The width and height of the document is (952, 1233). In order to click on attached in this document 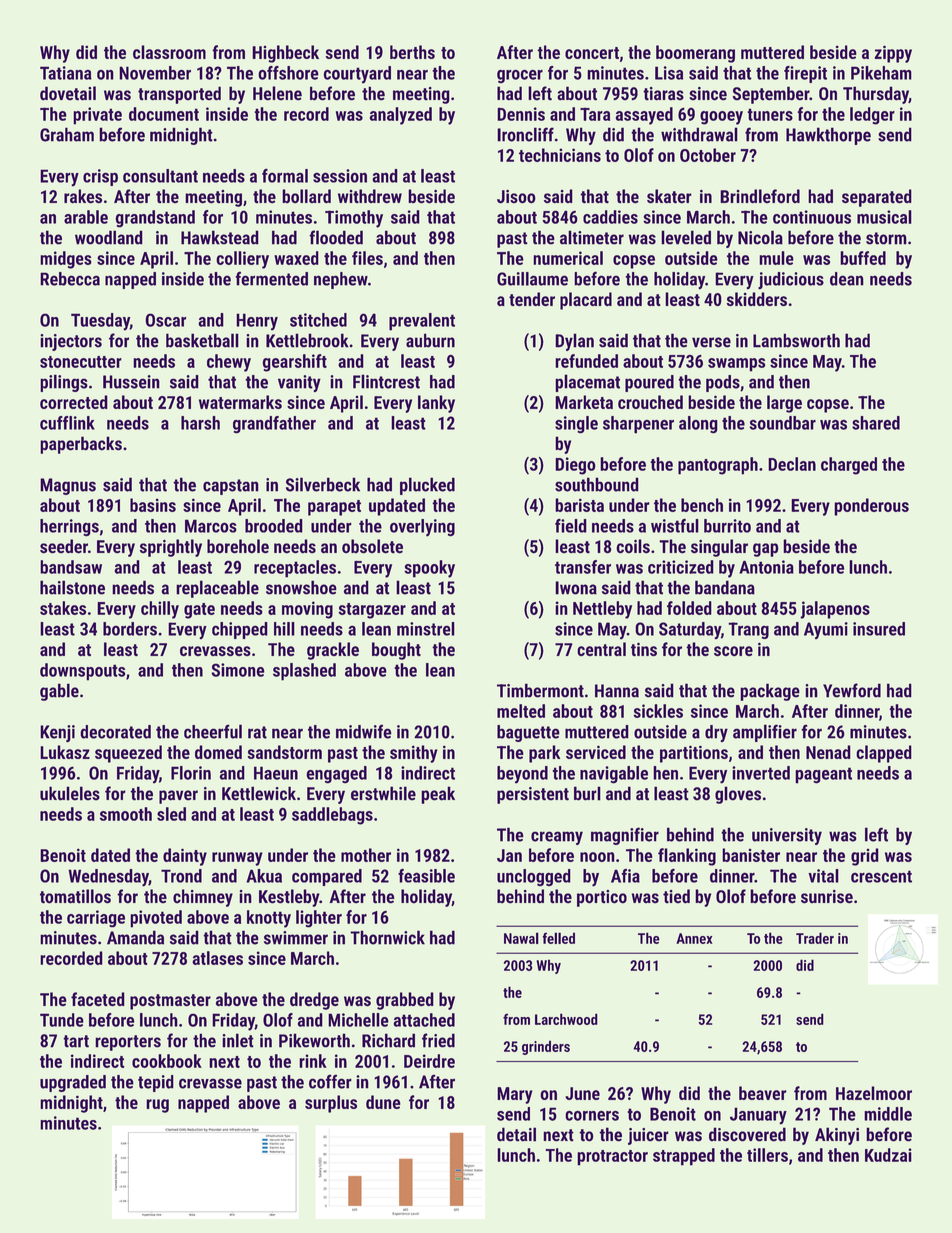, I will do `click(424, 1020)`.
